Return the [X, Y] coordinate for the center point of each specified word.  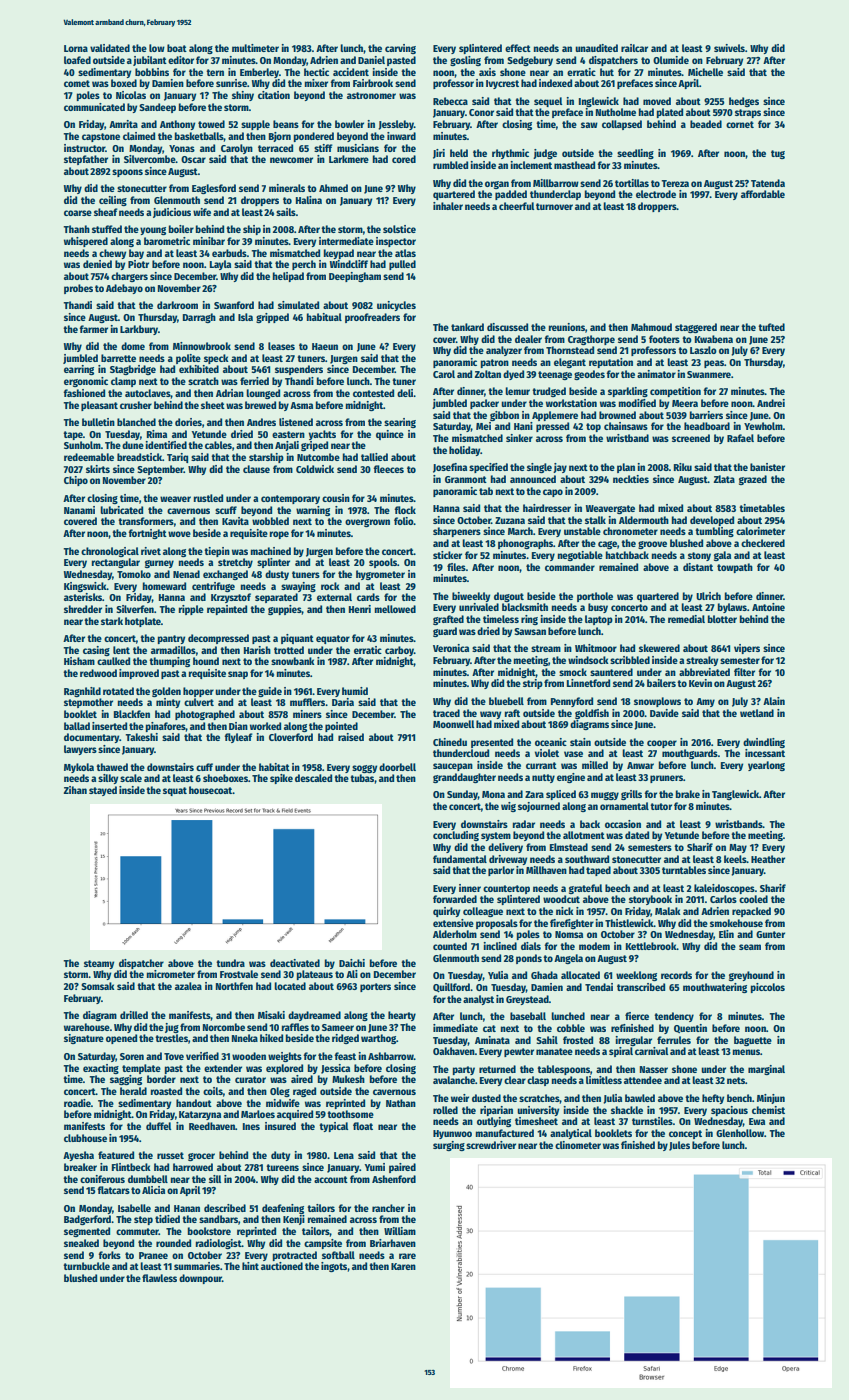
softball [338, 1255]
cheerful [517, 206]
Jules [679, 1146]
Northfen [234, 986]
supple [255, 125]
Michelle [705, 72]
